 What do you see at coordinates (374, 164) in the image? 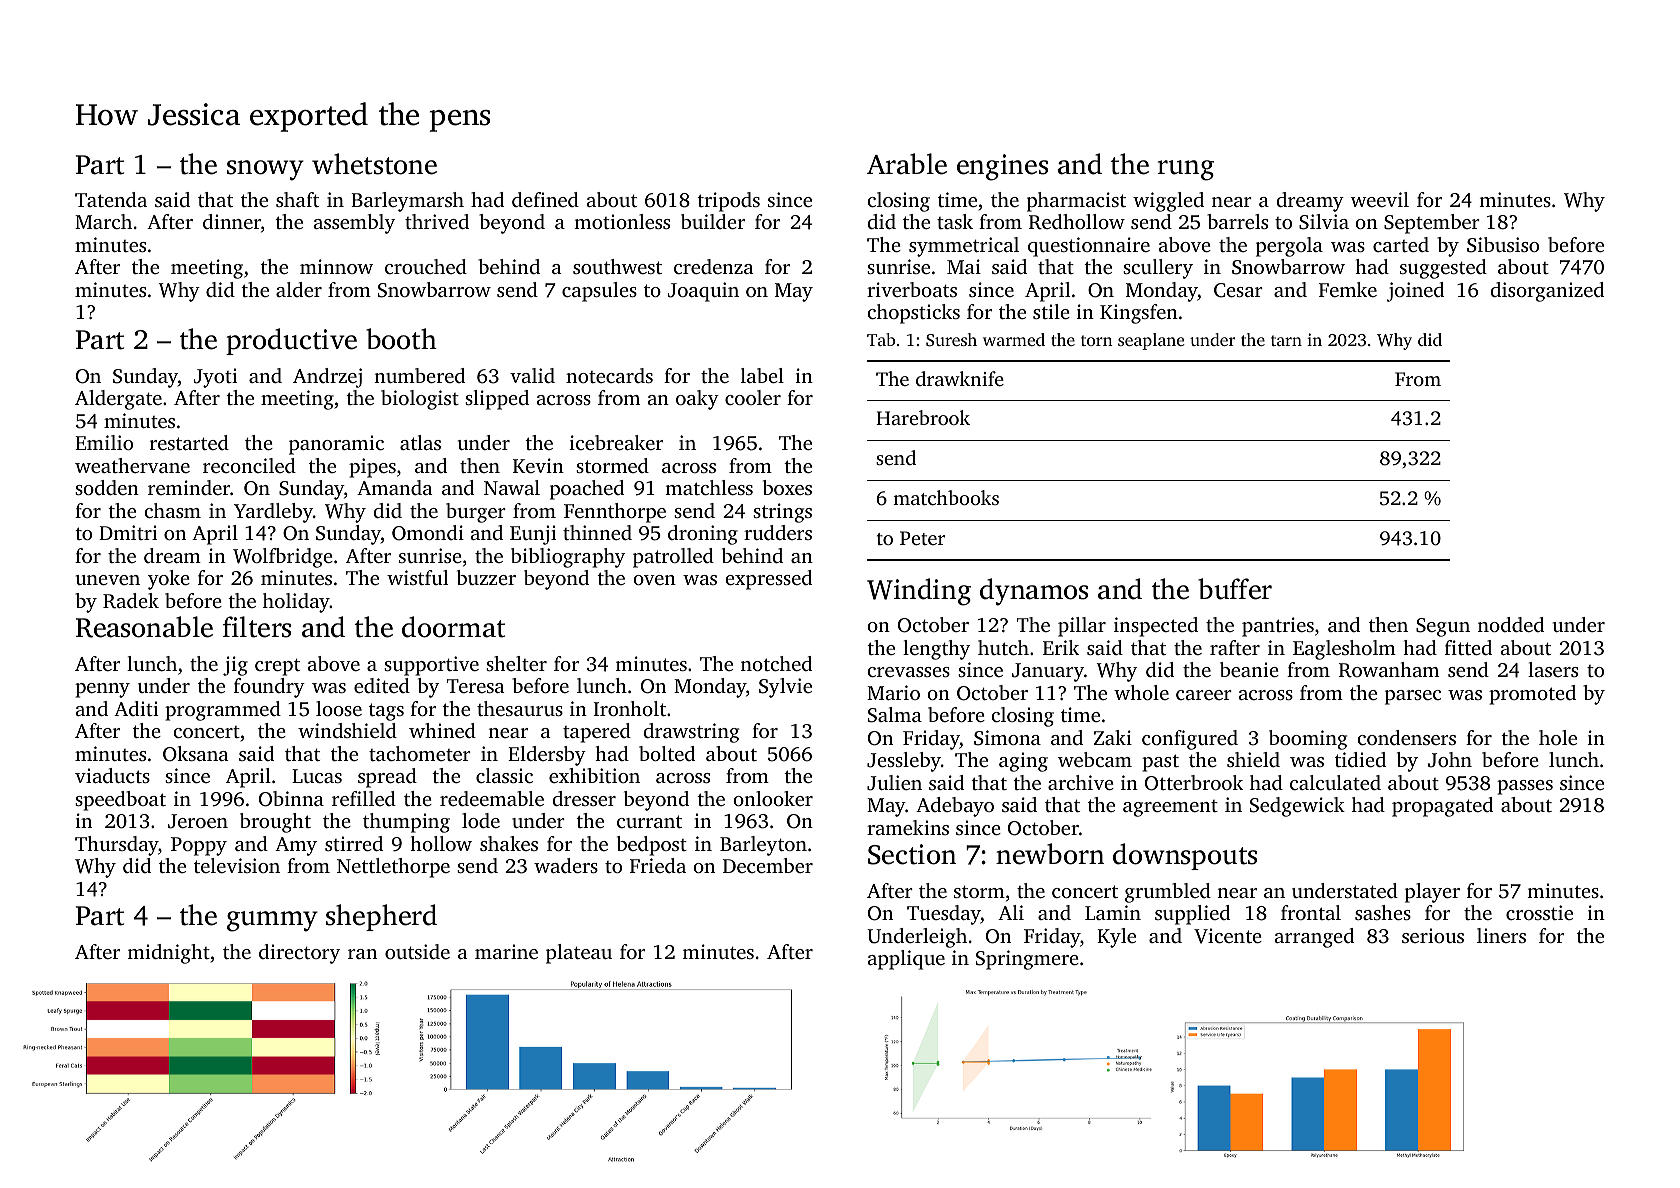
I see `whetstone` at bounding box center [374, 164].
